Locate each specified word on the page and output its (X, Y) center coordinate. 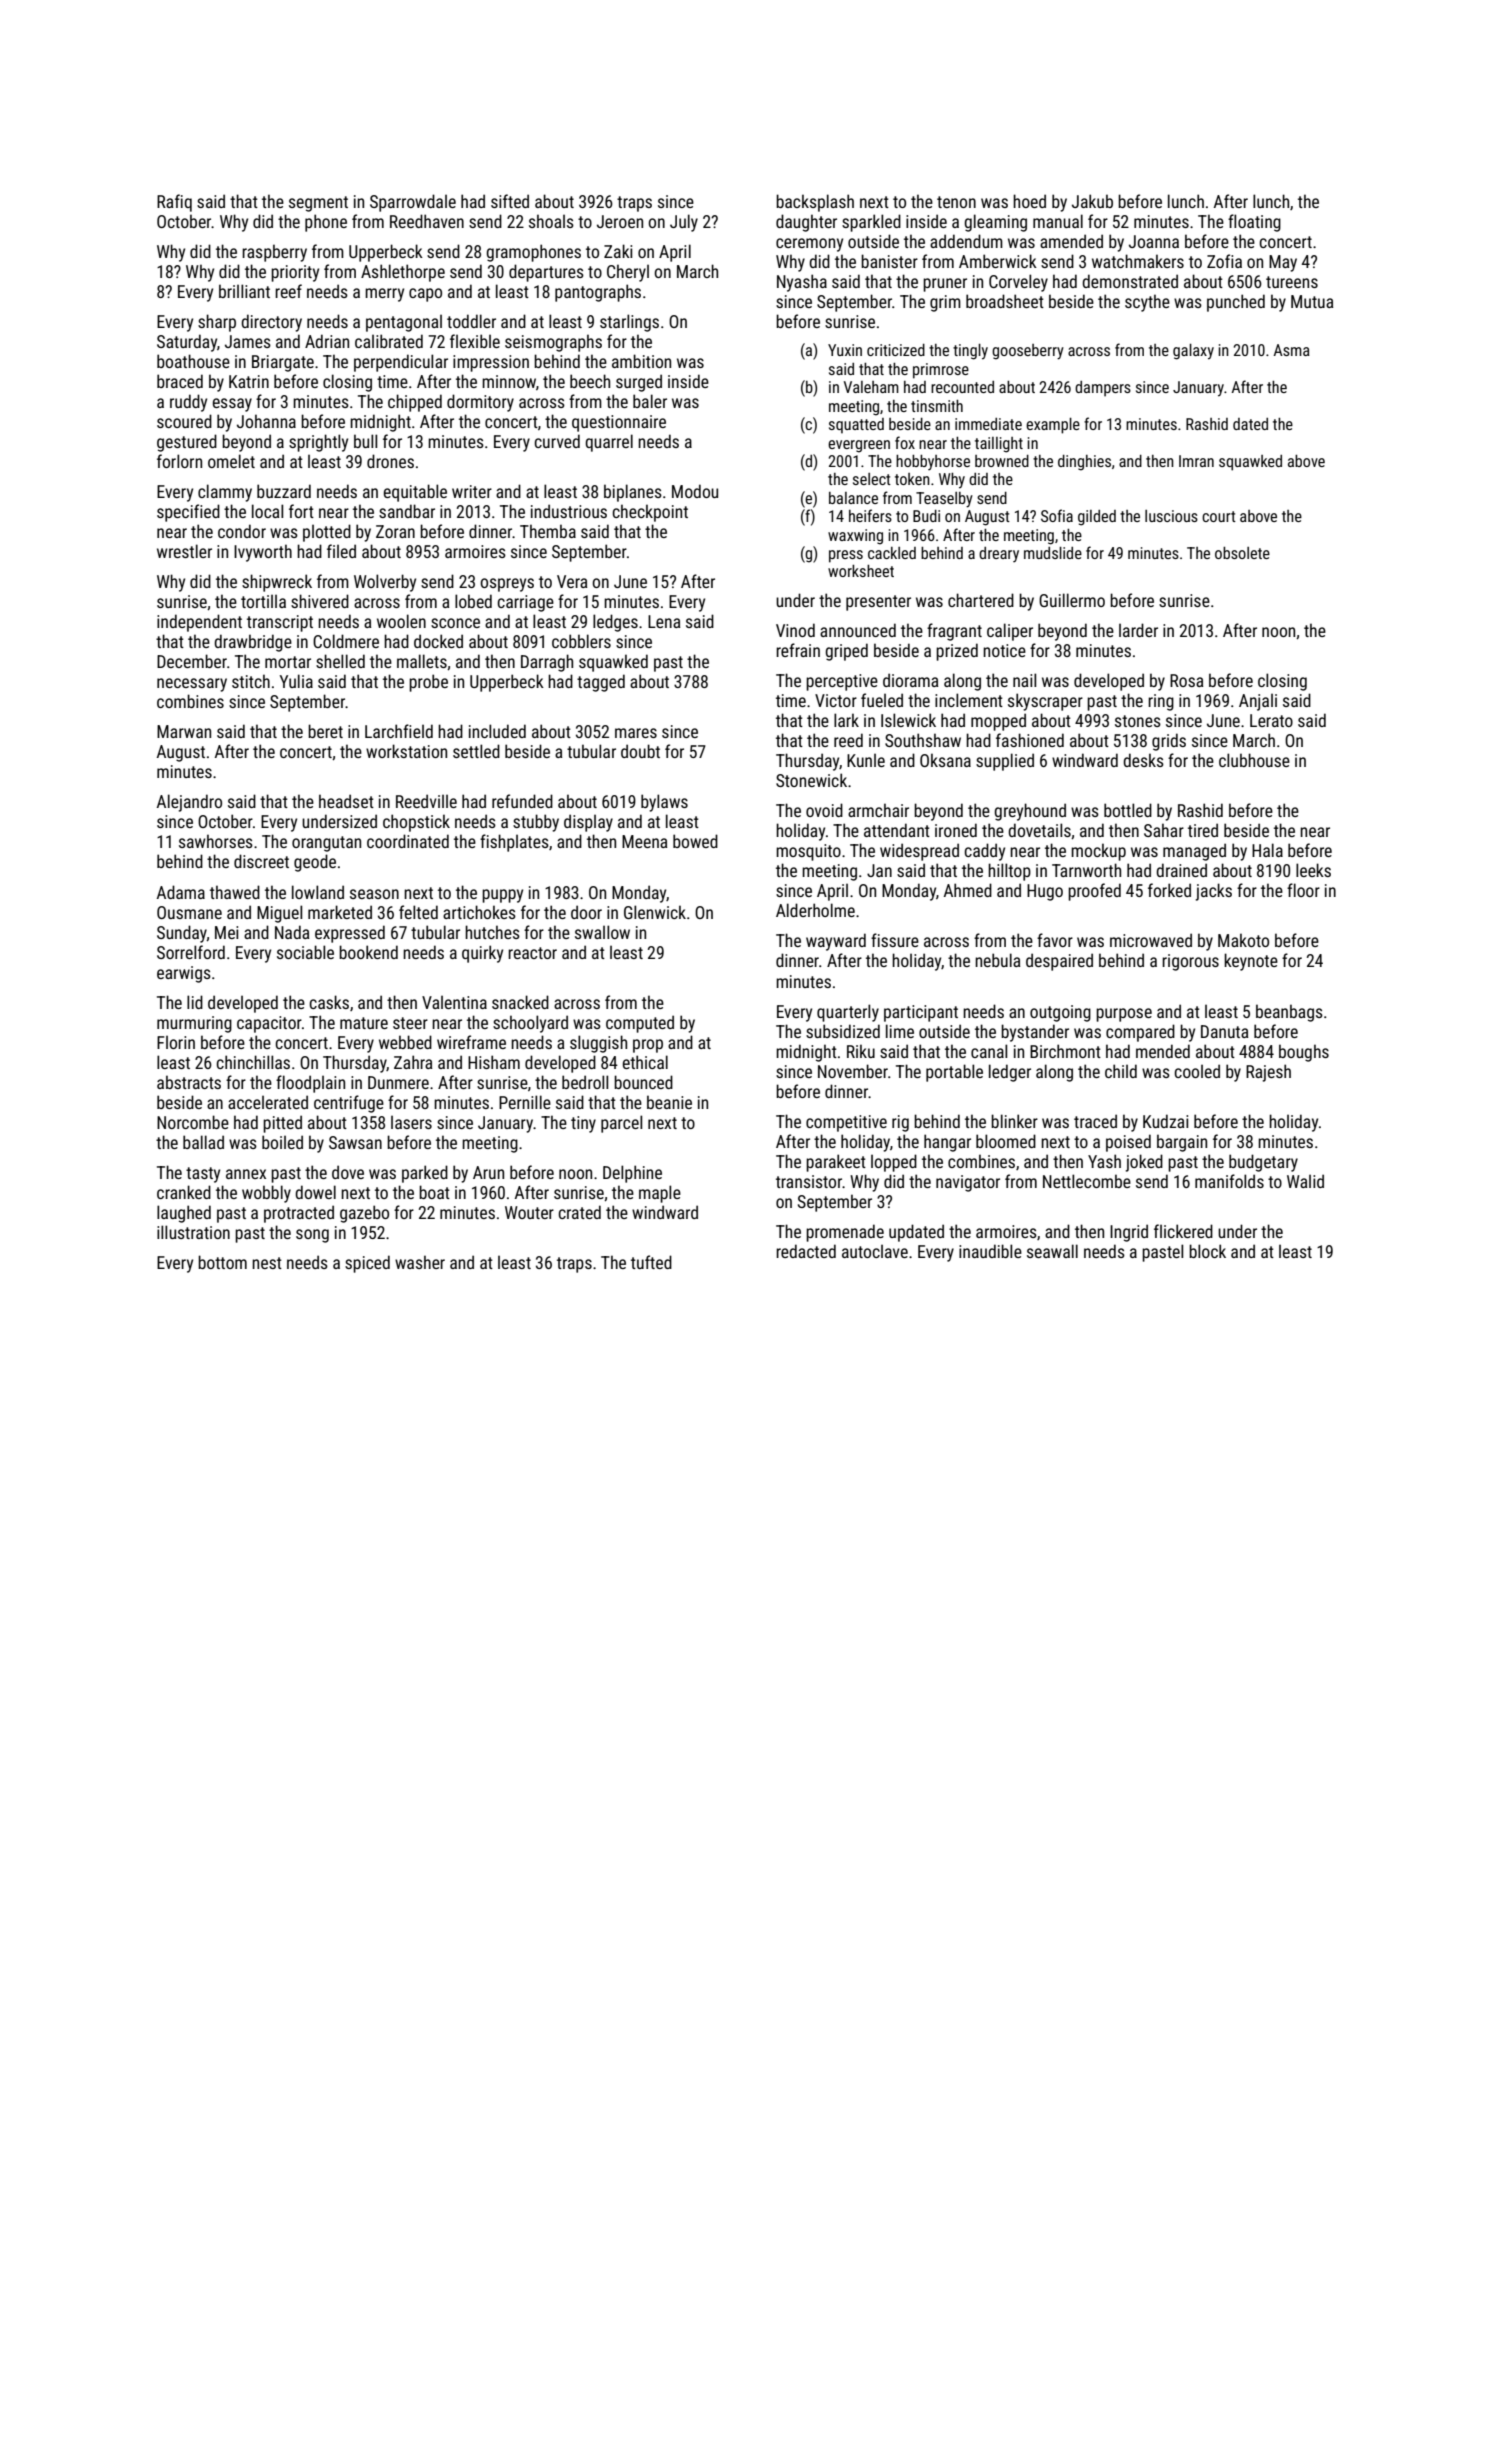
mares (636, 733)
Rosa (1186, 680)
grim (945, 303)
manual (1058, 221)
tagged (601, 683)
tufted (651, 1262)
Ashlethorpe (403, 273)
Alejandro (189, 803)
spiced (367, 1264)
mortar (288, 662)
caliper (1010, 632)
